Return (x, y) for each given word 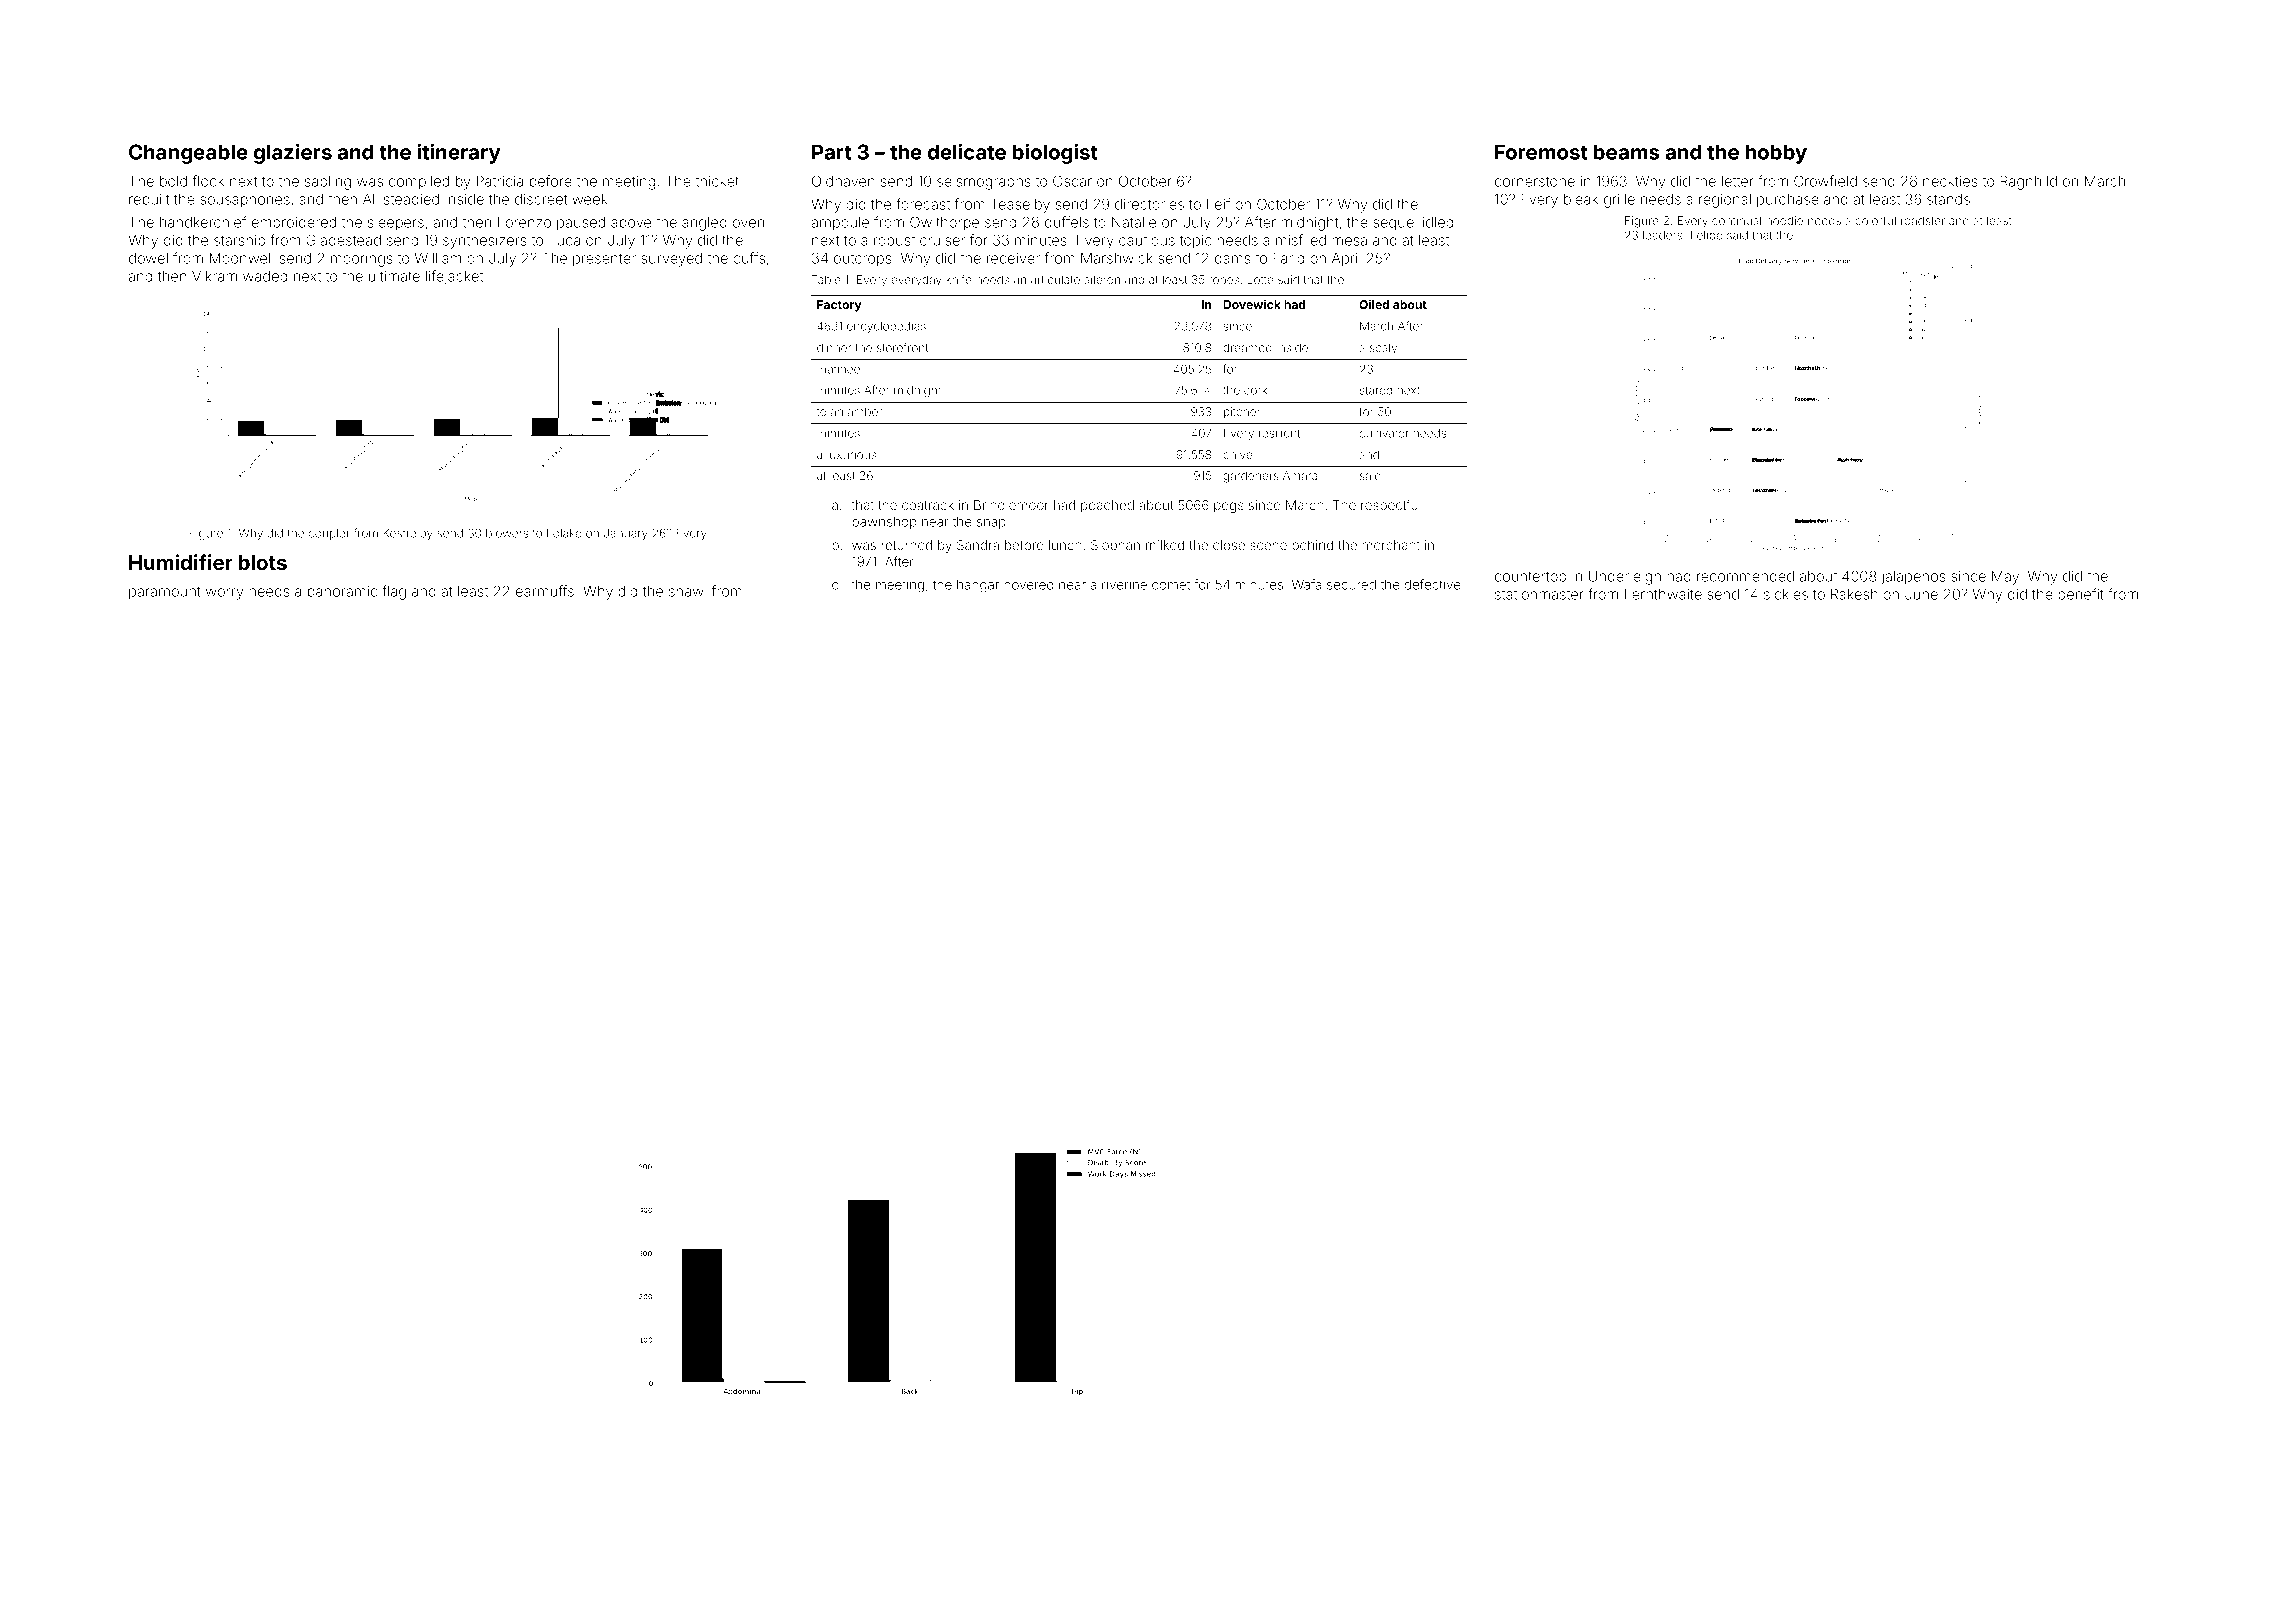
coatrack (928, 505)
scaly (1383, 349)
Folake (564, 533)
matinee (838, 369)
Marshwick (1117, 258)
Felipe (1707, 236)
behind (1312, 545)
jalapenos (1913, 578)
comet (1171, 585)
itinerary (459, 154)
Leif (1218, 204)
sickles (1786, 594)
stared (1376, 390)
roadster (1923, 220)
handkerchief (203, 222)
